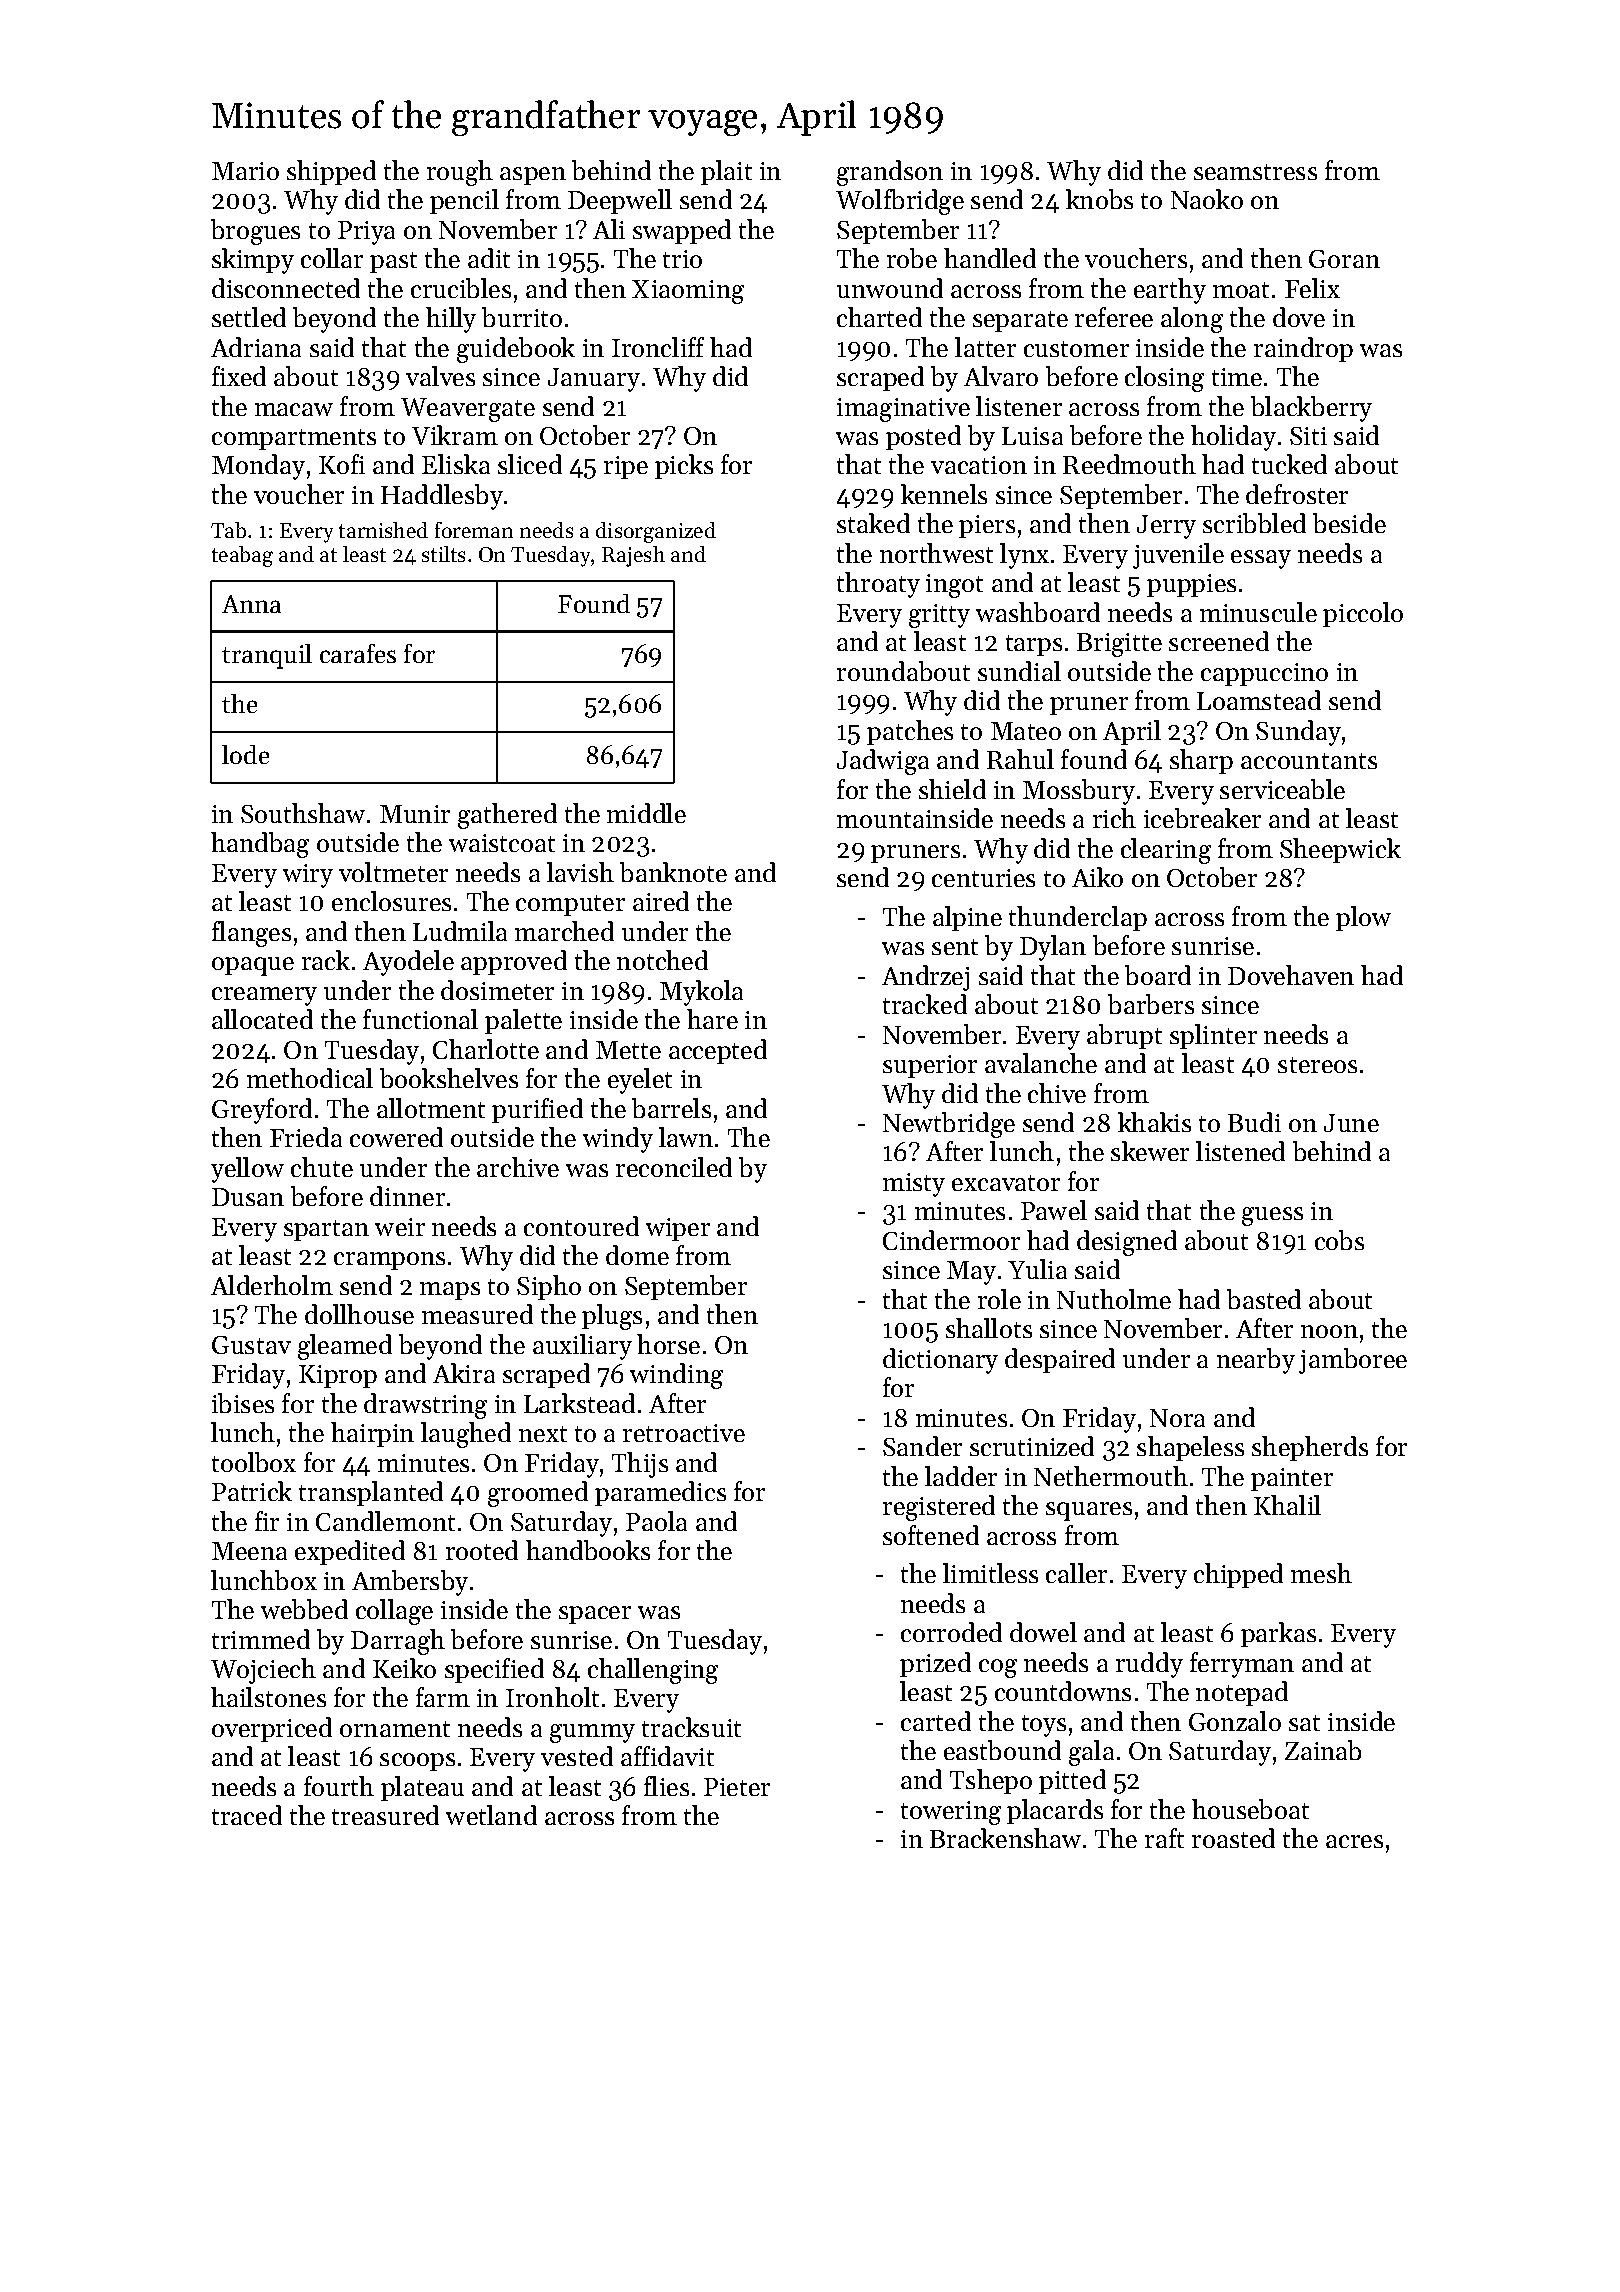 The image size is (1620, 2292). Describe the element at coordinates (951, 1813) in the document. I see `towering` at that location.
